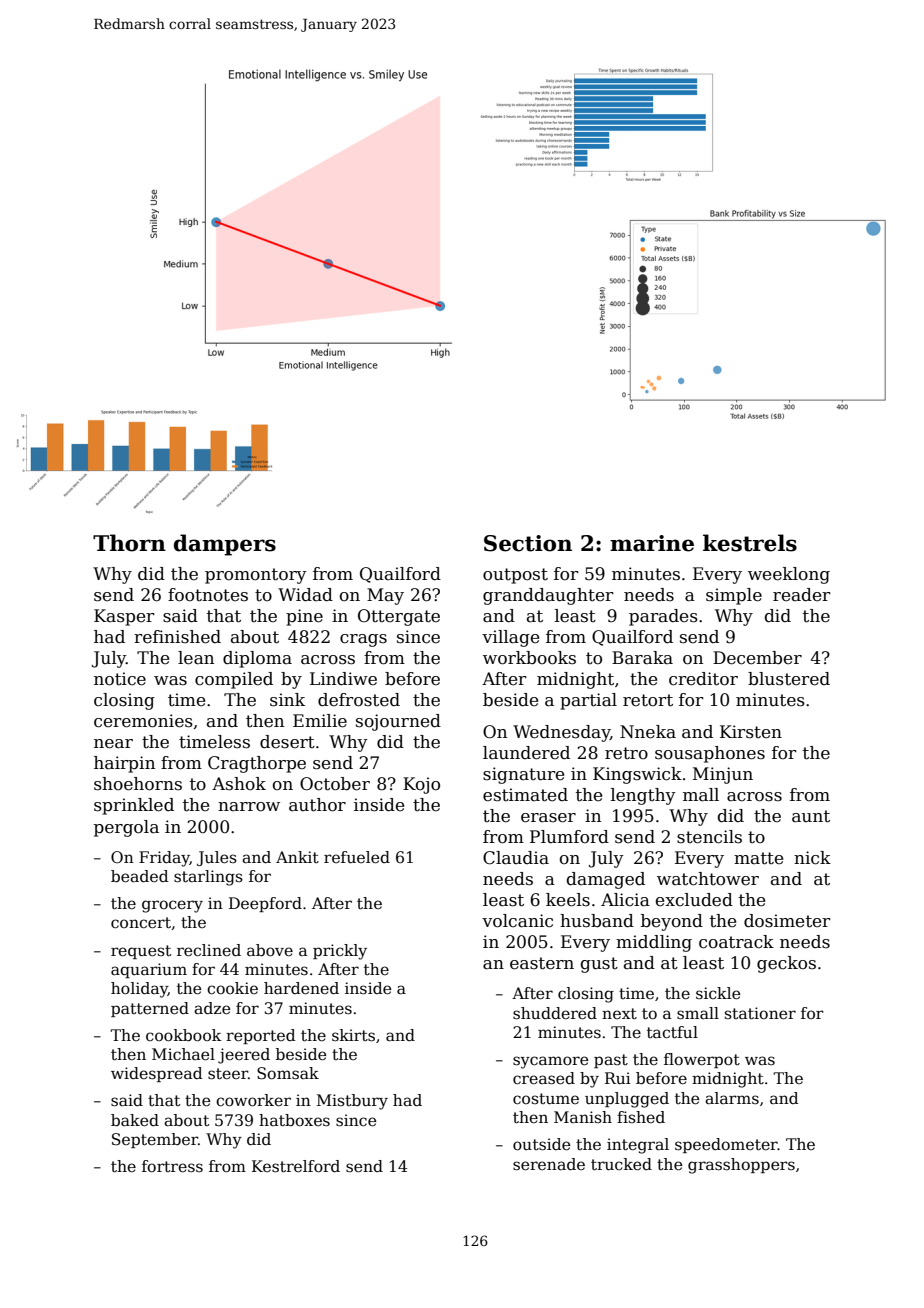 The height and width of the screenshot is (1308, 924). Describe the element at coordinates (542, 963) in the screenshot. I see `eastern` at that location.
